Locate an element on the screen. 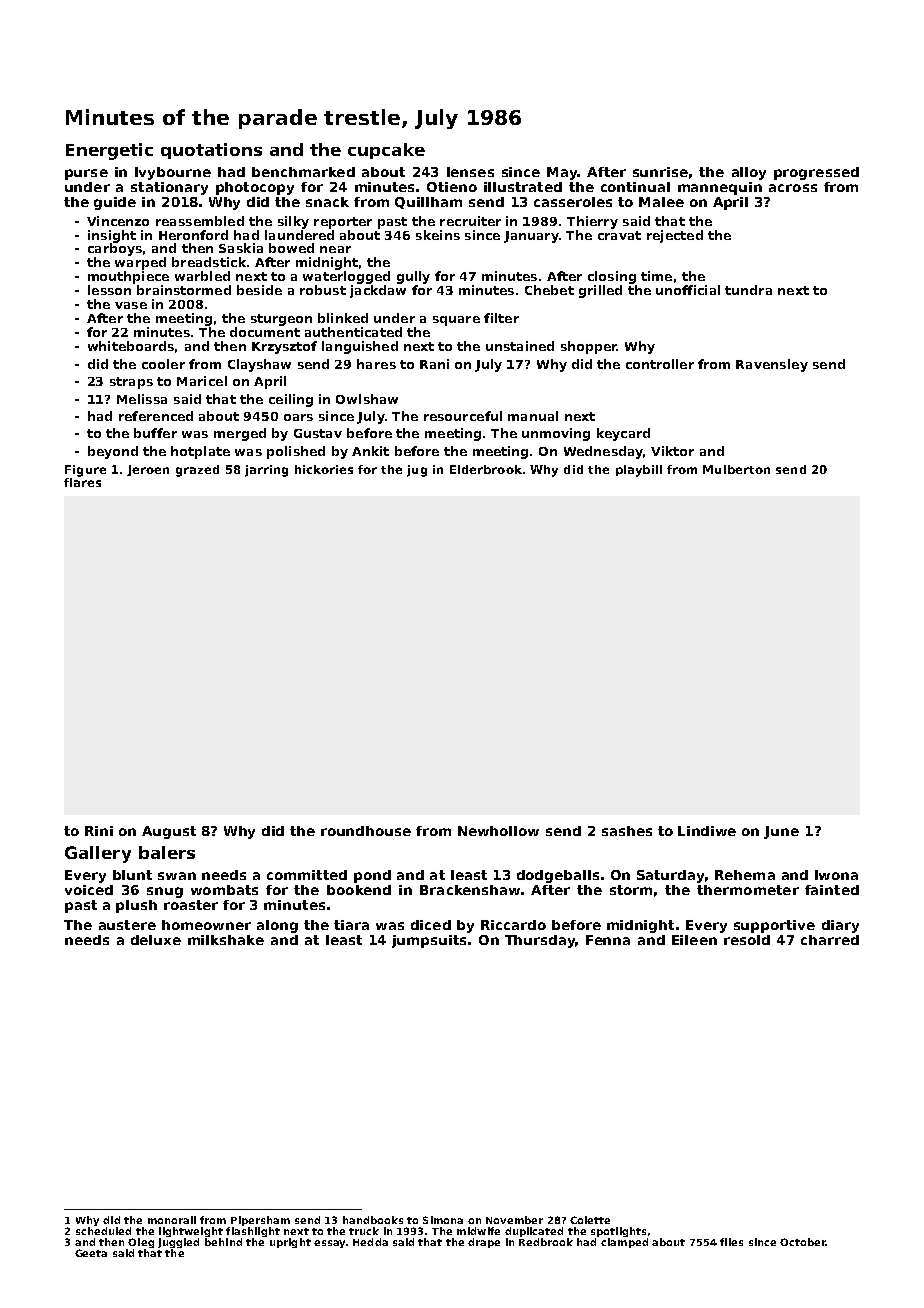  Iwona is located at coordinates (836, 875).
